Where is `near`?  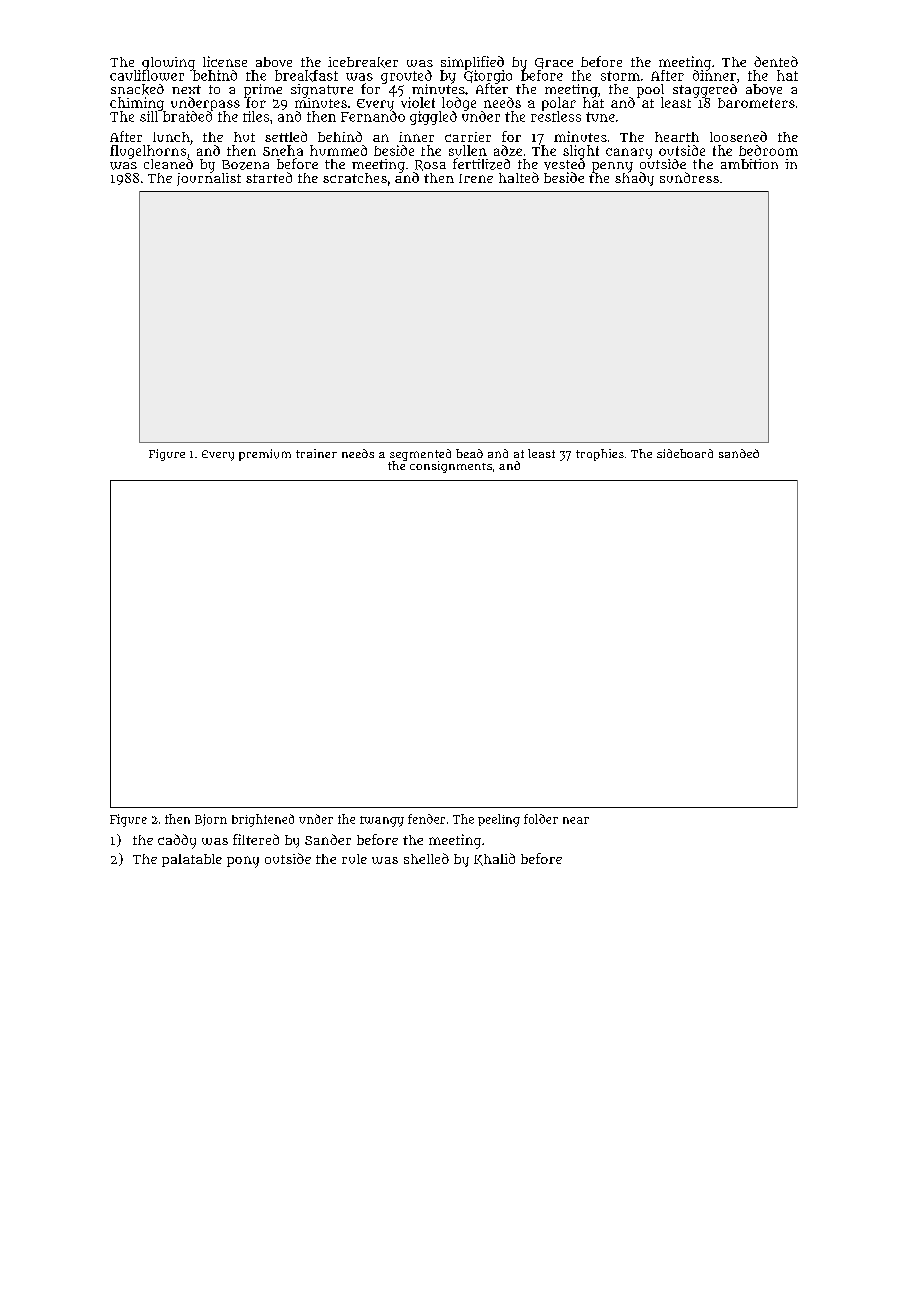 near is located at coordinates (576, 820).
